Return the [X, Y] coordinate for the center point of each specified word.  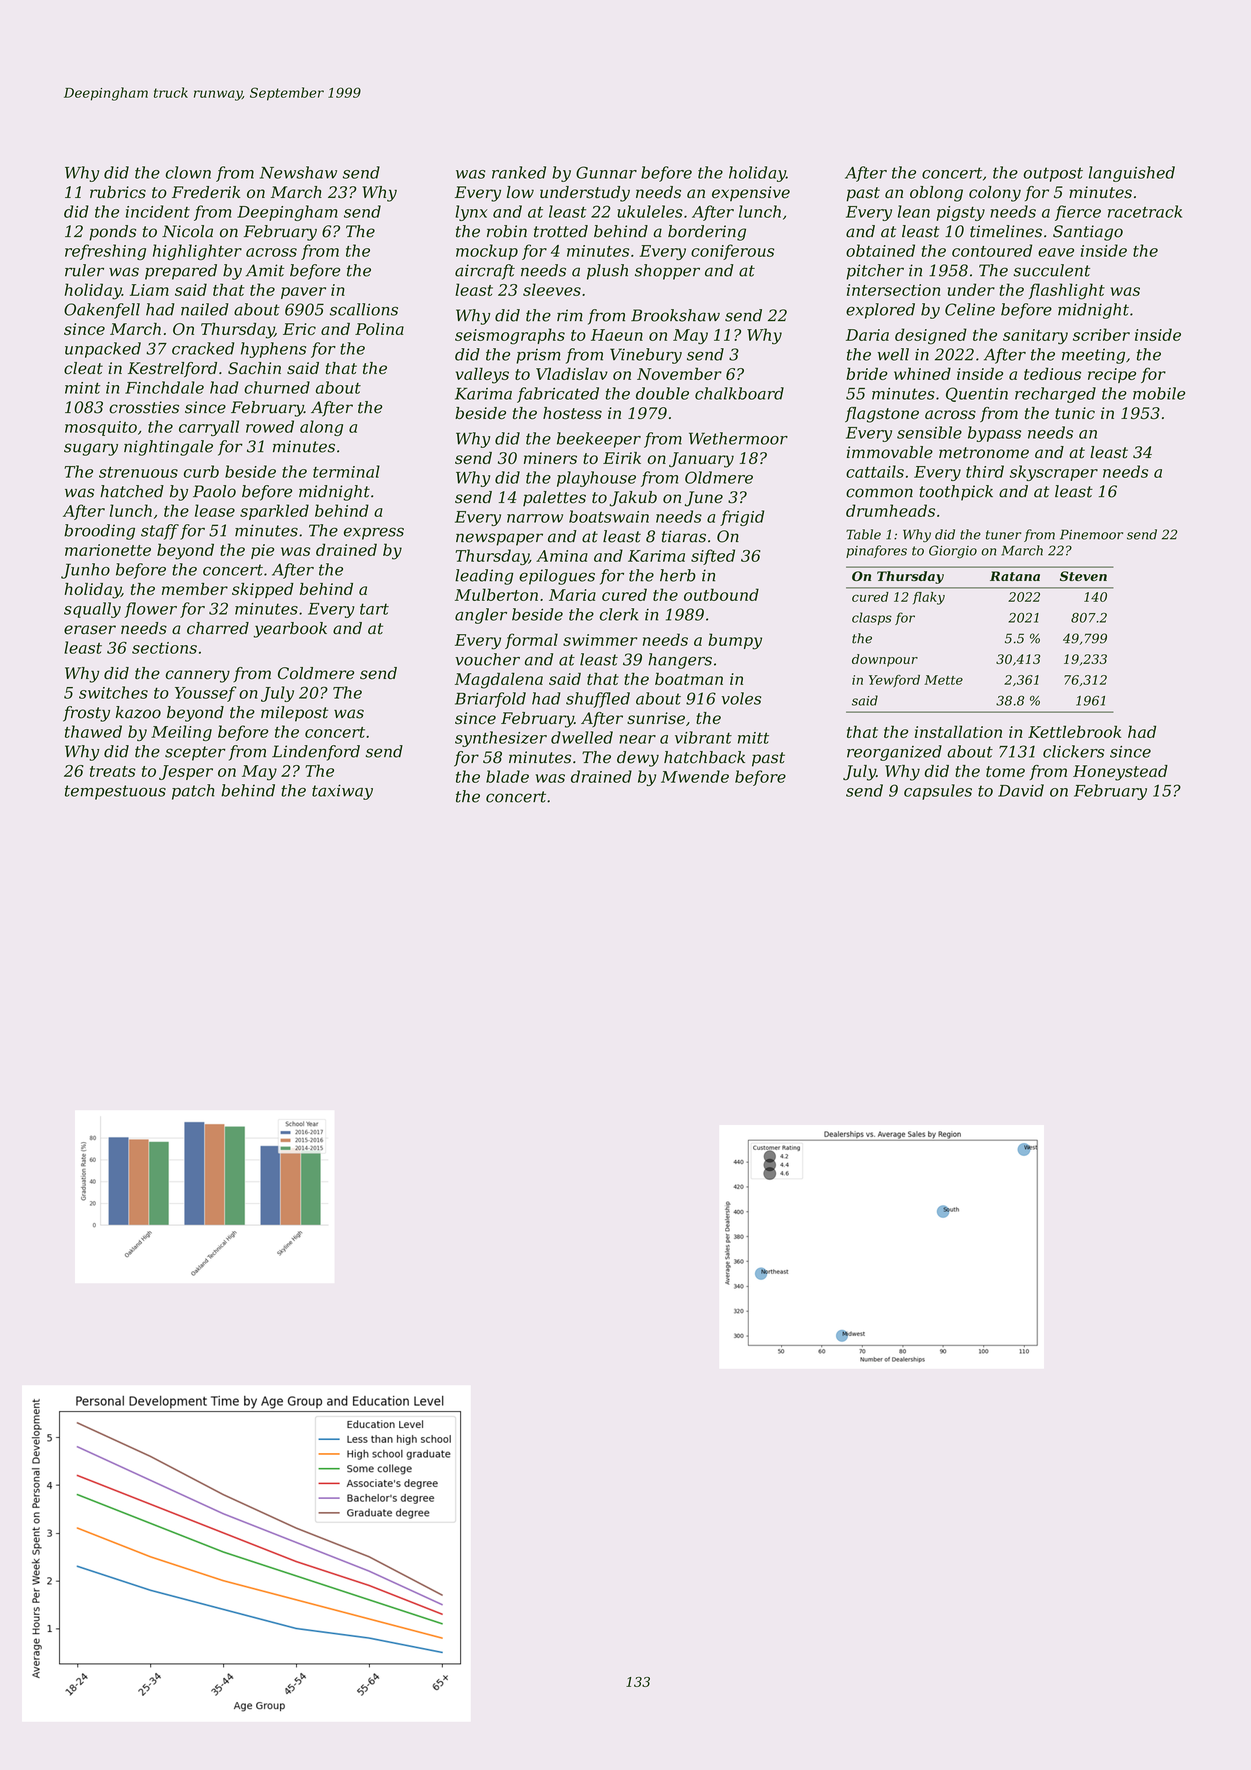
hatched [132, 491]
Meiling [181, 733]
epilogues [557, 577]
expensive [751, 193]
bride [867, 373]
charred [218, 628]
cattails [875, 471]
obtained [880, 250]
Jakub [633, 499]
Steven [1083, 576]
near [637, 739]
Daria [867, 335]
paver [303, 293]
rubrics [118, 192]
